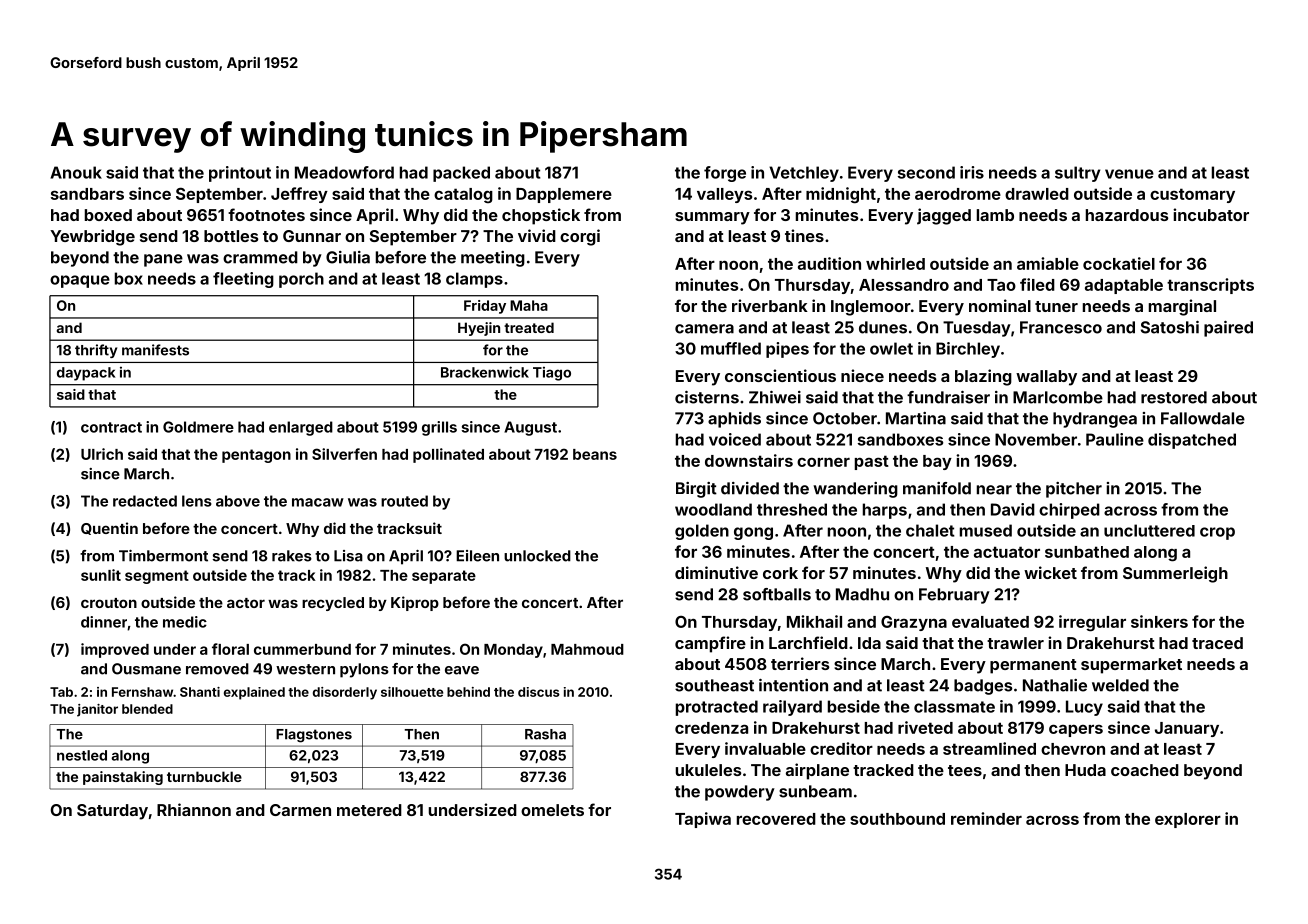 The height and width of the screenshot is (924, 1308). What do you see at coordinates (595, 454) in the screenshot?
I see `beans` at bounding box center [595, 454].
